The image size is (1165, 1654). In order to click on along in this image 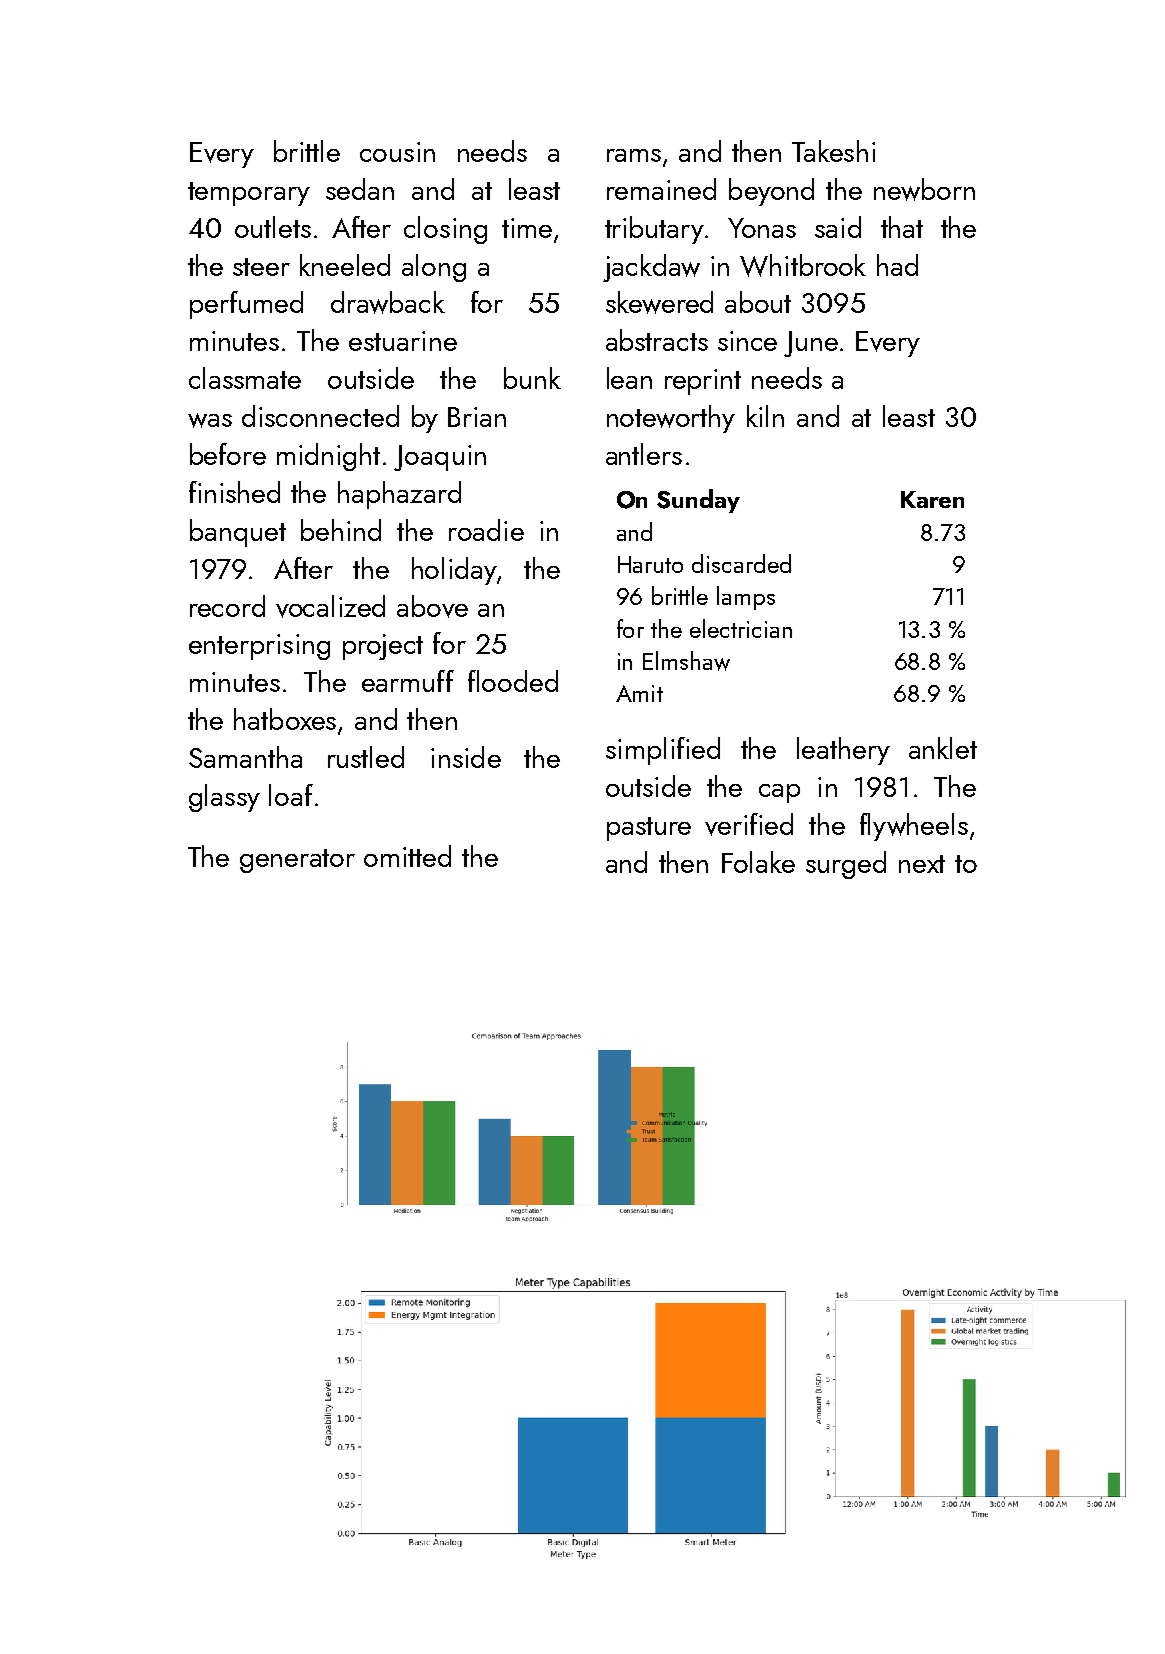, I will do `click(434, 268)`.
